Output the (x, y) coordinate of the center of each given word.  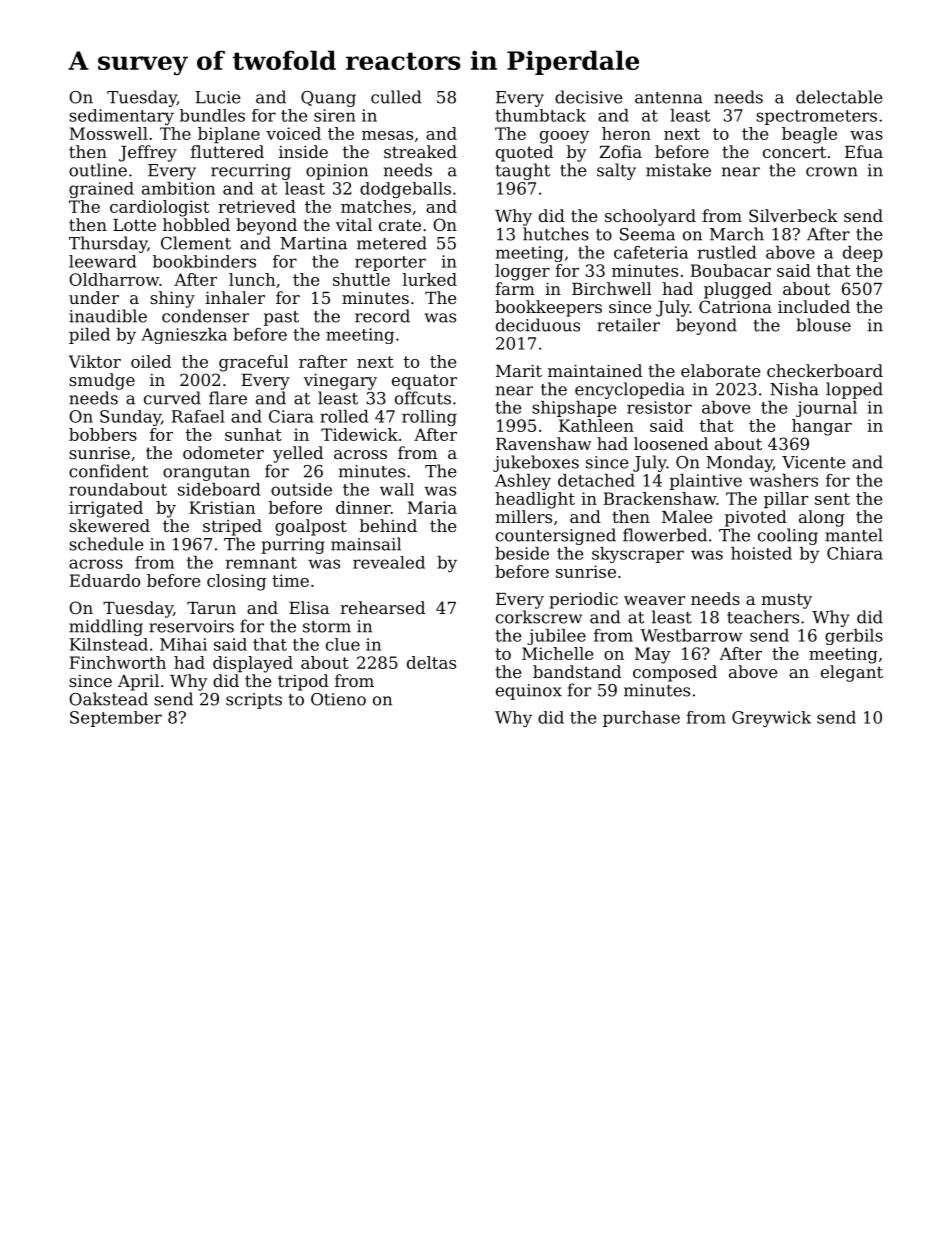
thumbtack (540, 115)
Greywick (771, 719)
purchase (641, 719)
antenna (669, 98)
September (116, 719)
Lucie (218, 97)
